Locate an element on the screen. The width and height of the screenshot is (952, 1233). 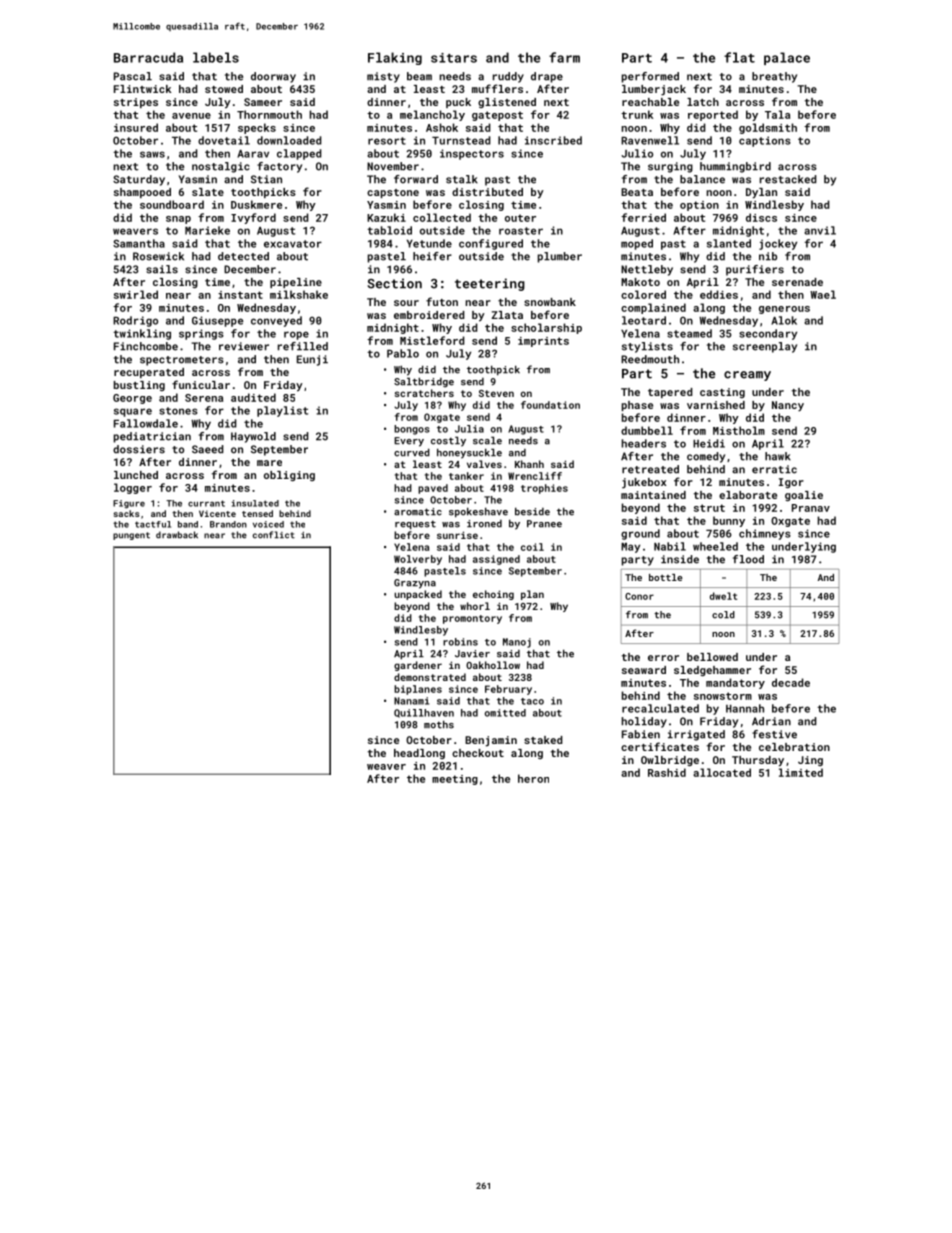
Nanami is located at coordinates (411, 701).
